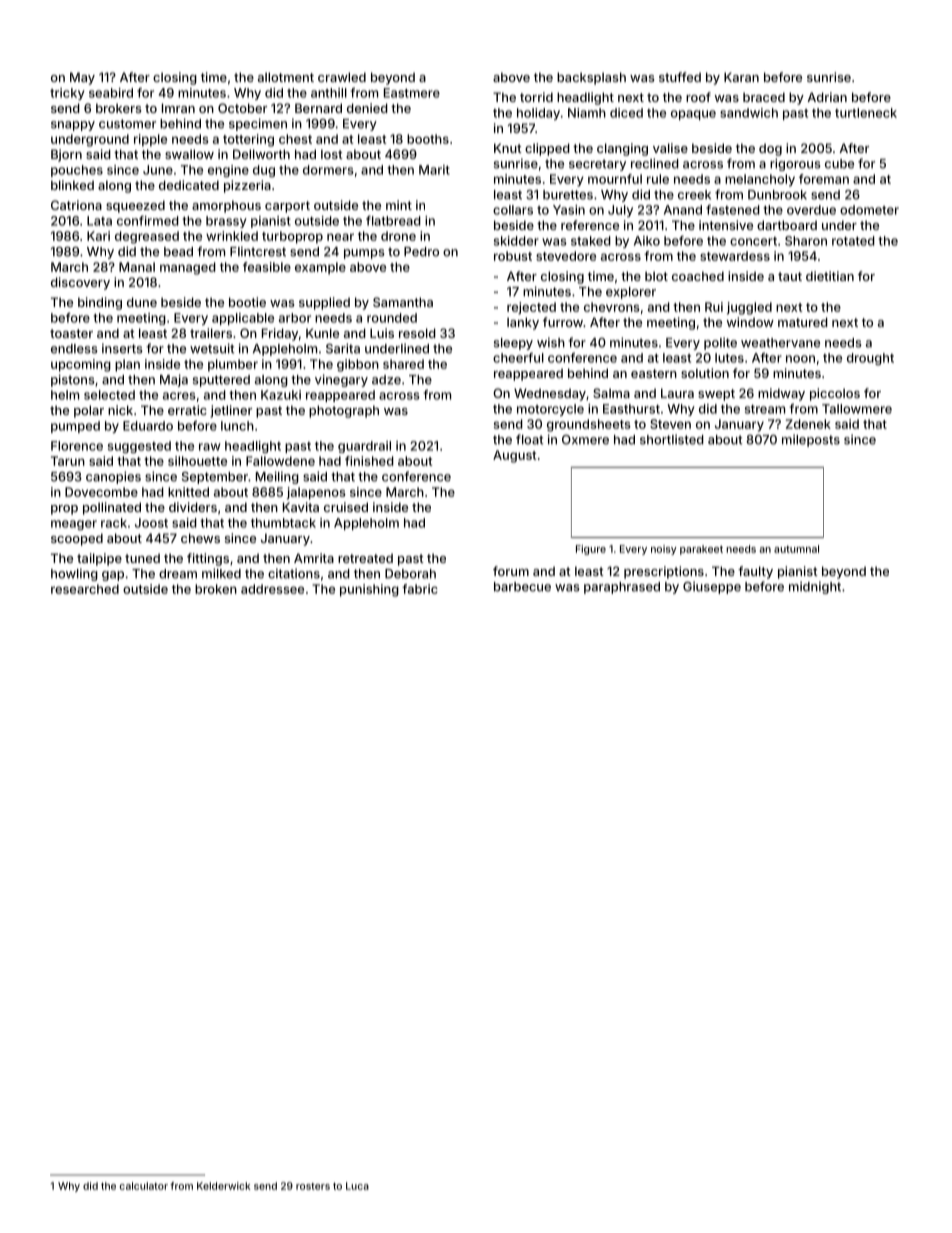 The width and height of the page is (952, 1233). Describe the element at coordinates (216, 589) in the page. I see `broken` at that location.
